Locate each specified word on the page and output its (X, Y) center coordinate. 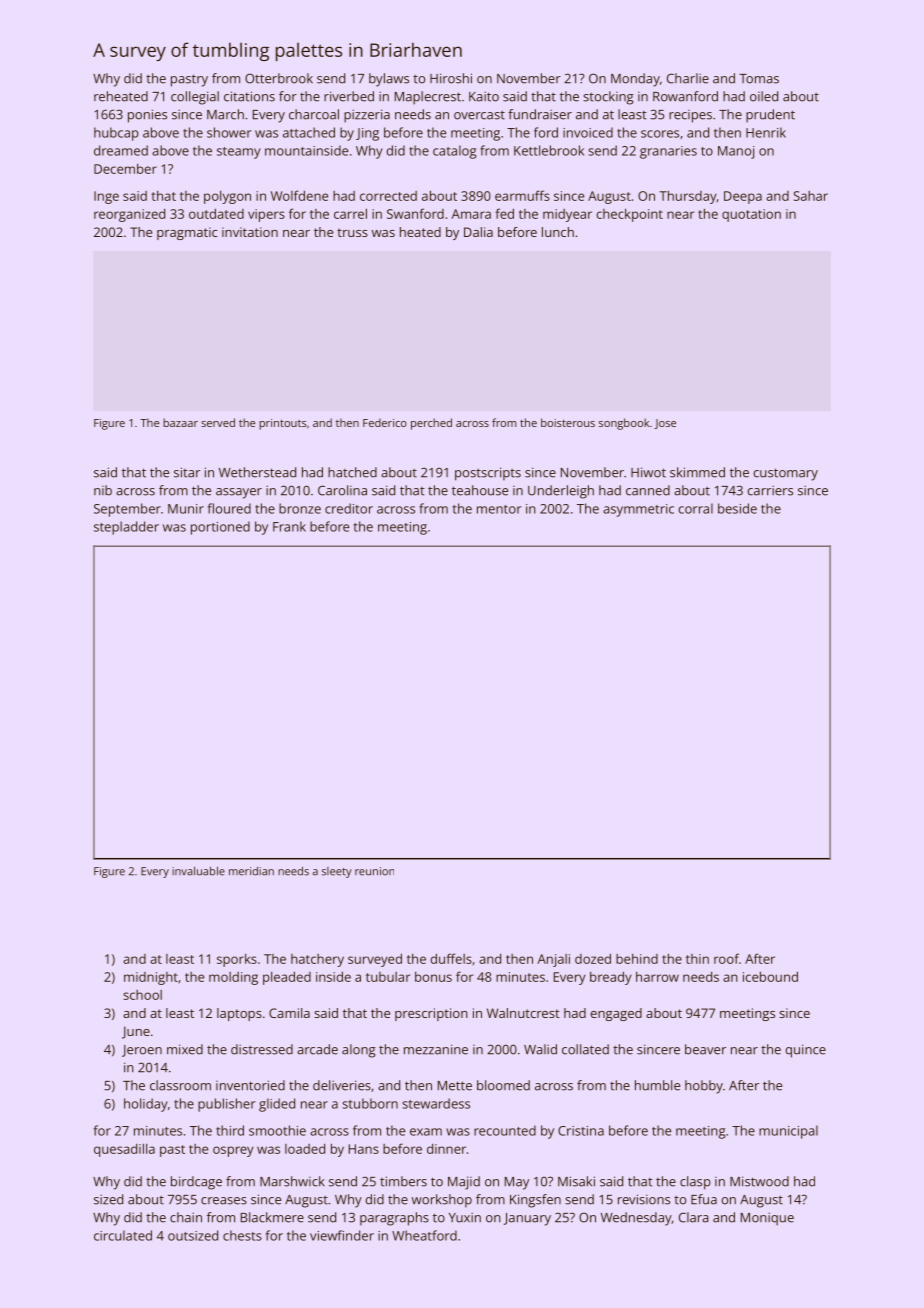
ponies (147, 116)
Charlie (688, 78)
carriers (770, 490)
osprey (233, 1151)
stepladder (126, 528)
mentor (499, 509)
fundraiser (540, 114)
